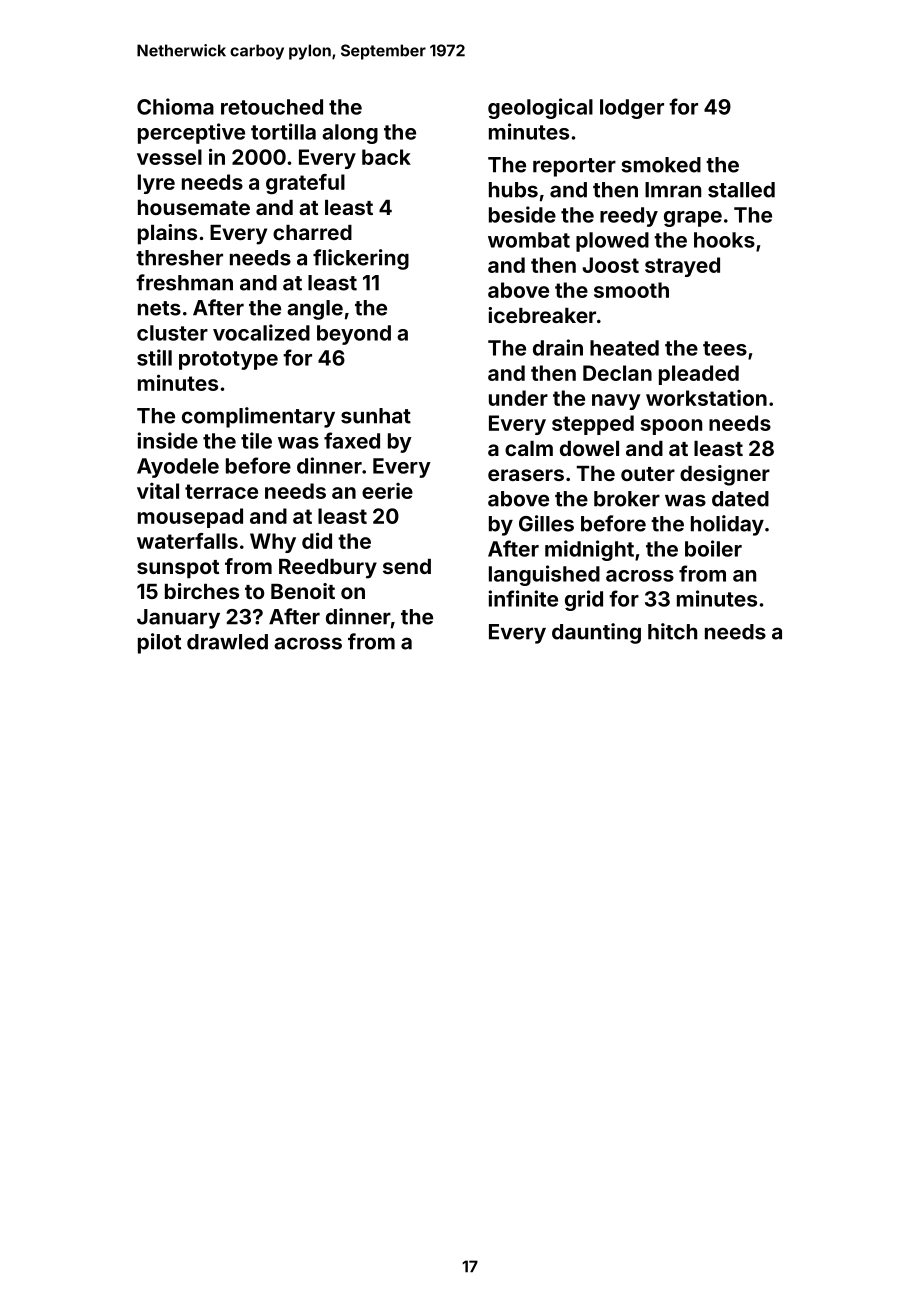 The width and height of the page is (924, 1311). Describe the element at coordinates (558, 347) in the page. I see `drain` at that location.
